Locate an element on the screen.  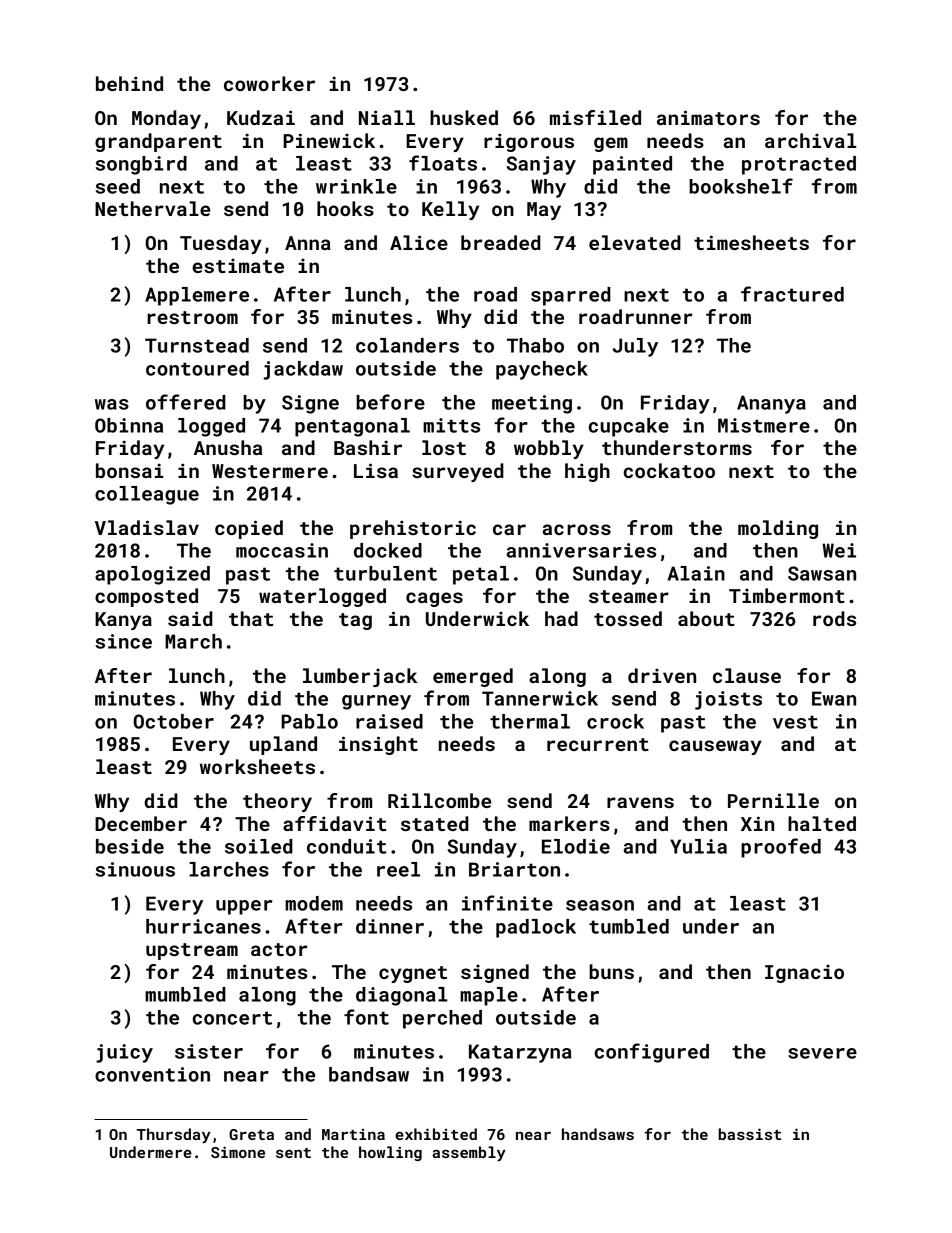
joists is located at coordinates (728, 700).
